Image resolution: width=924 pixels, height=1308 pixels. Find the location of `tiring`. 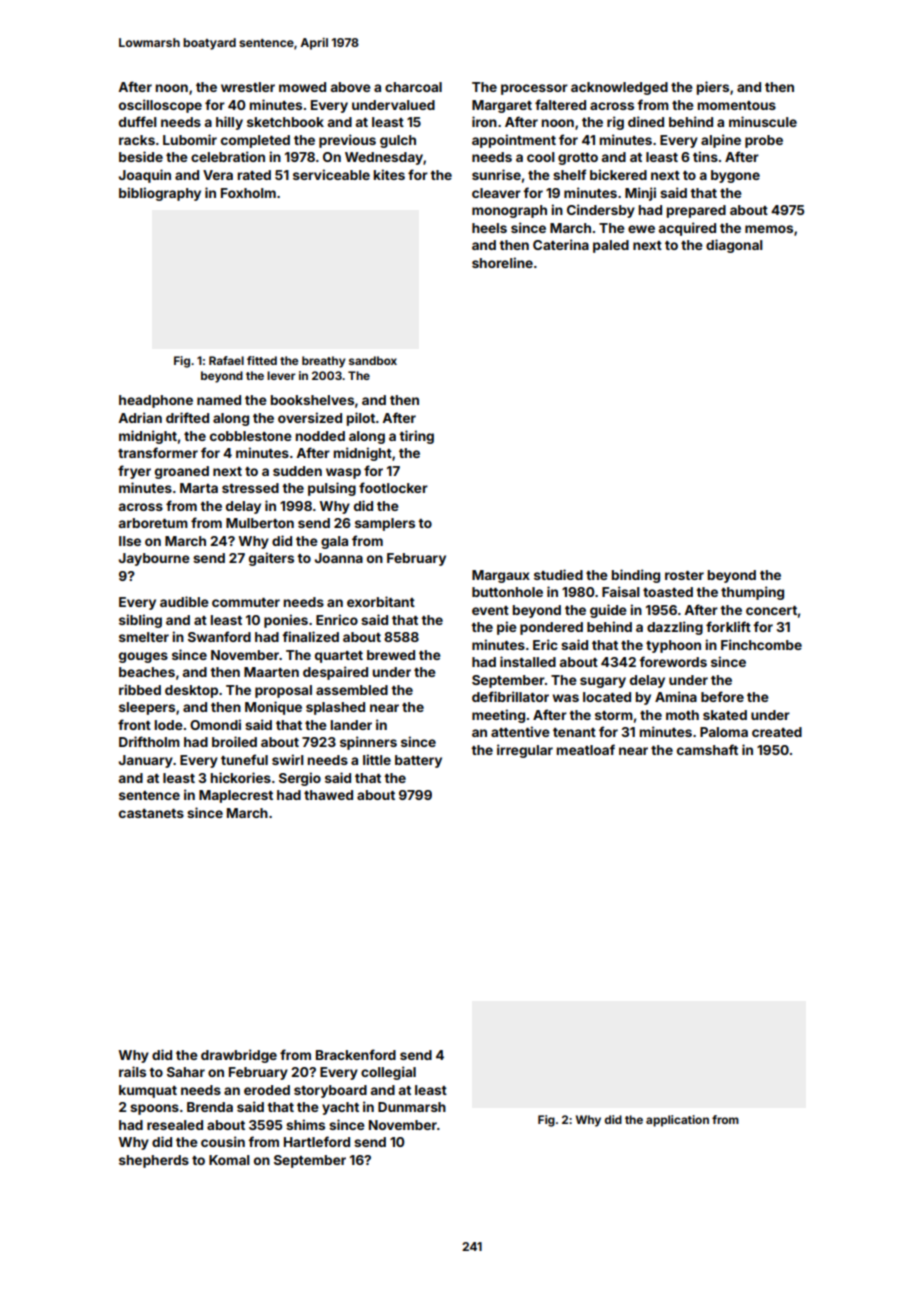

tiring is located at coordinates (416, 437).
